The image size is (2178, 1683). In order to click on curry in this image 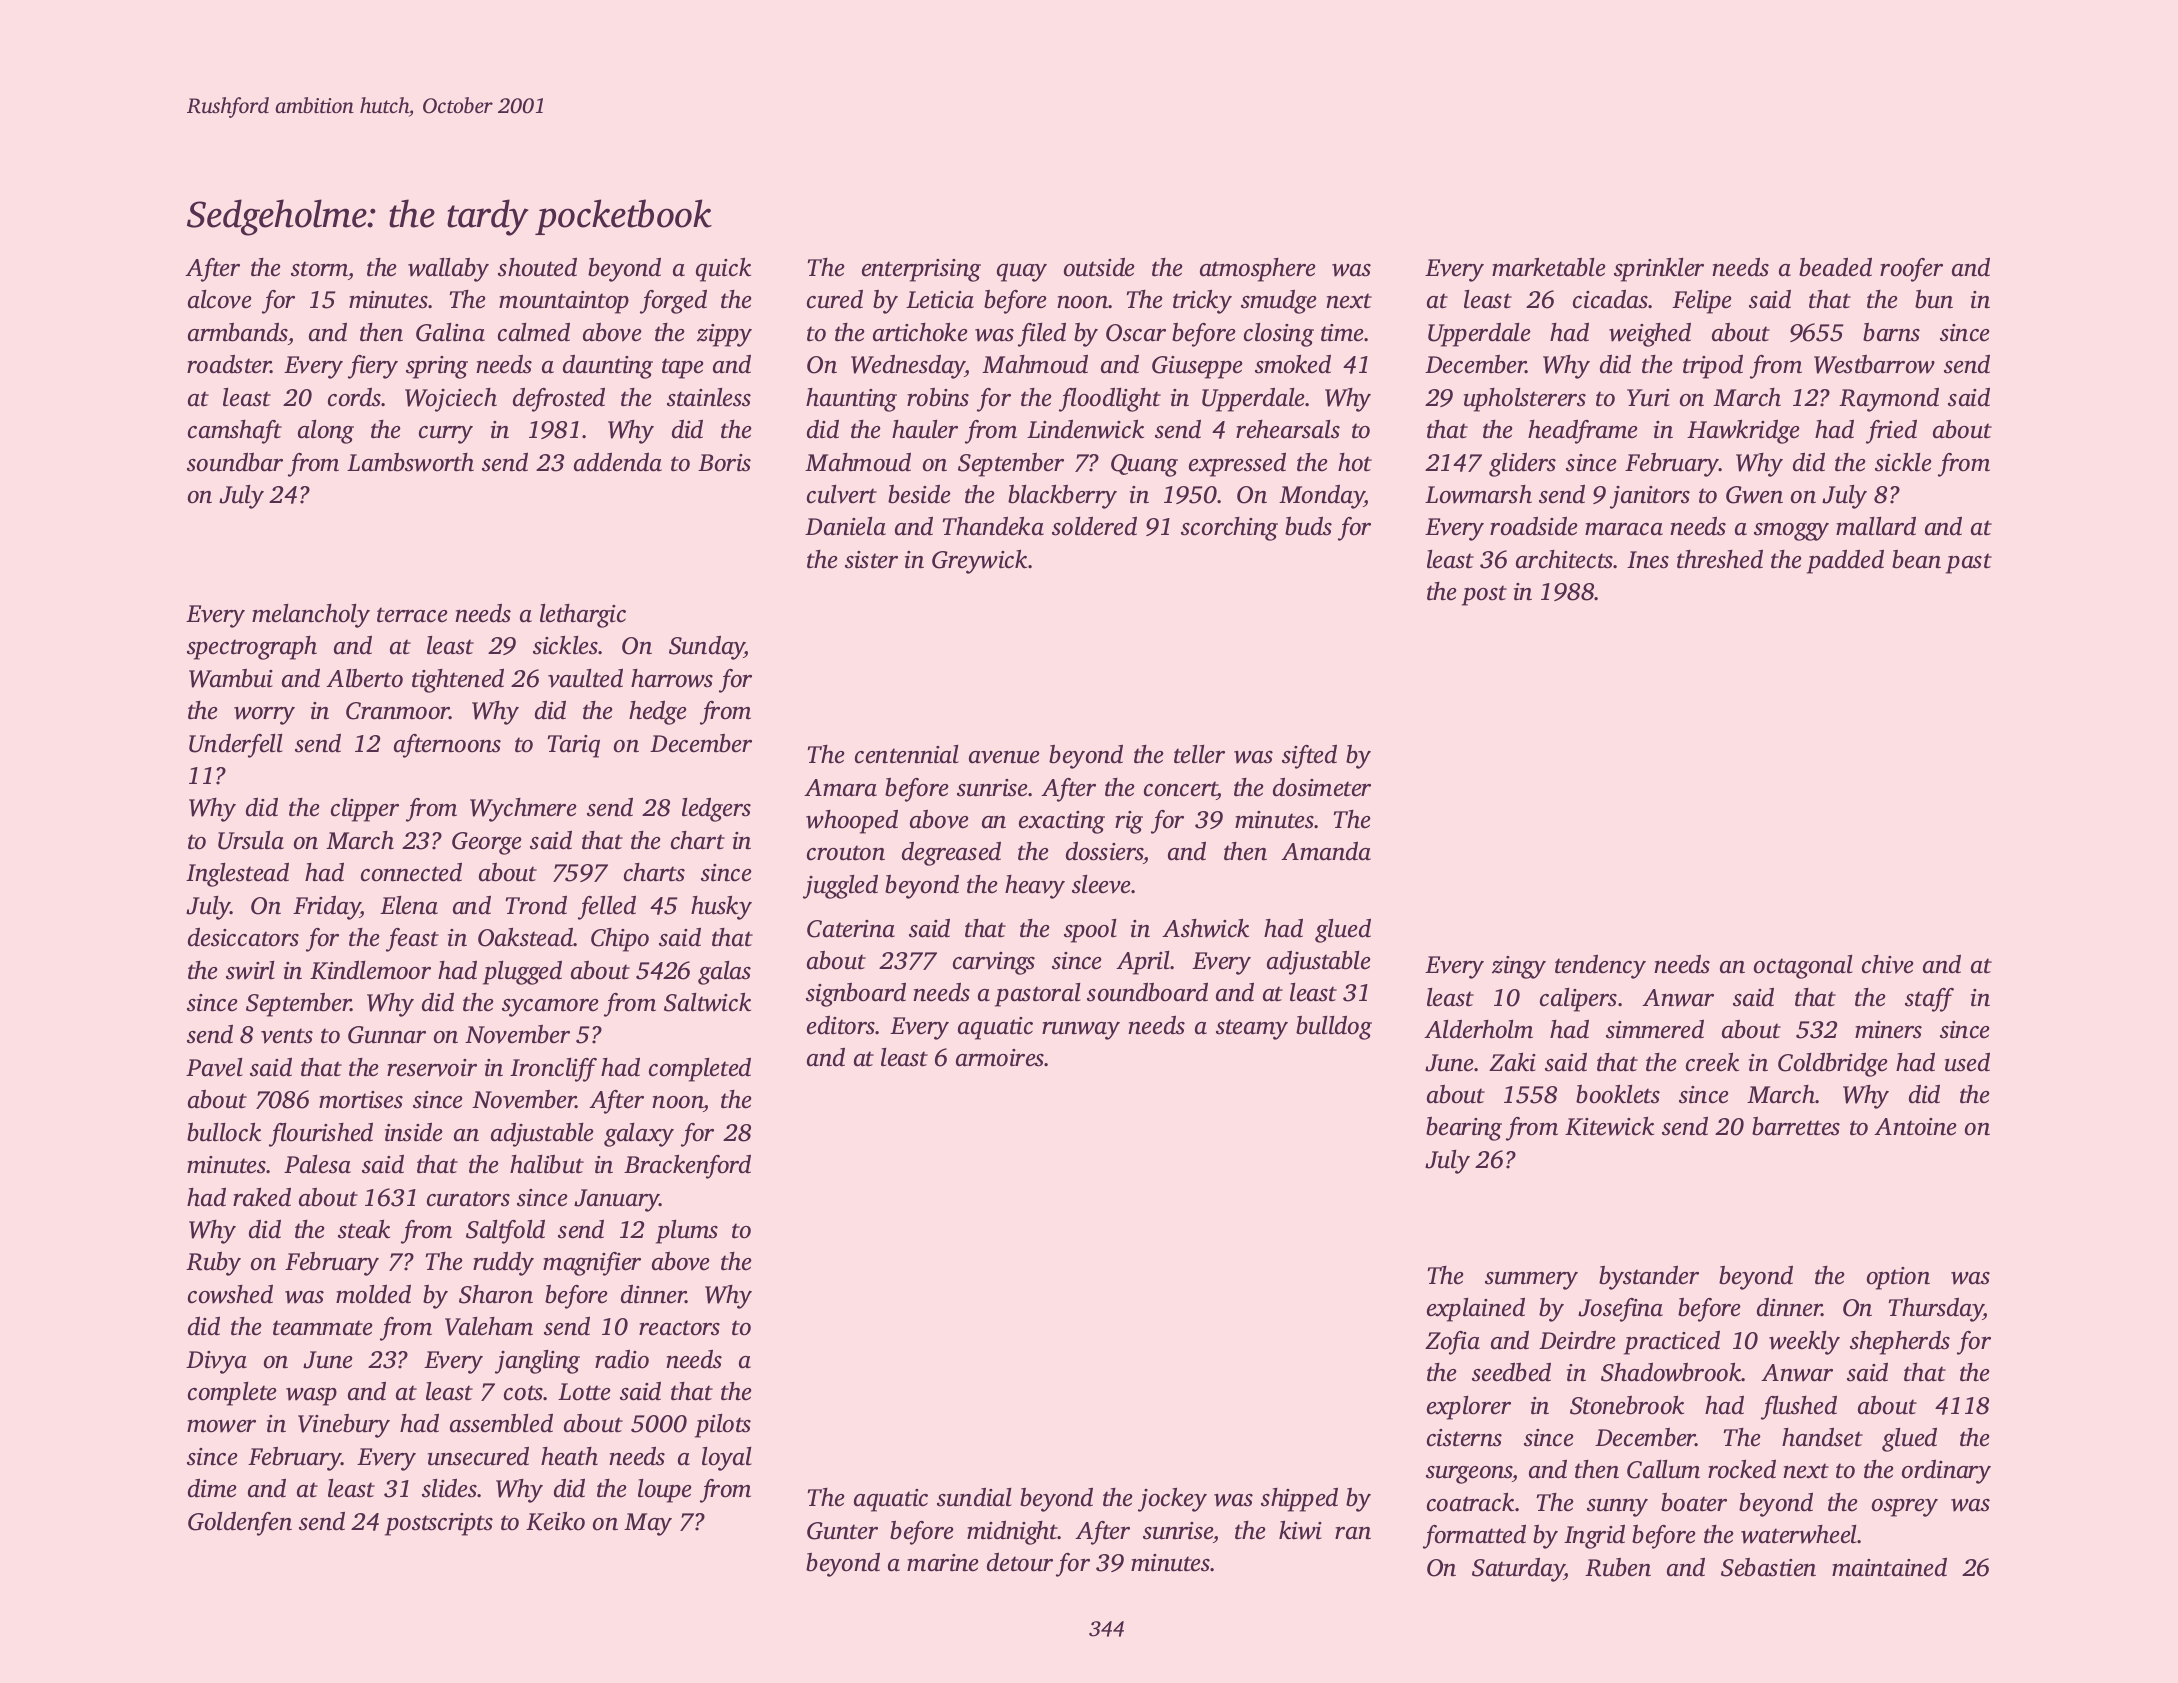, I will do `click(446, 435)`.
